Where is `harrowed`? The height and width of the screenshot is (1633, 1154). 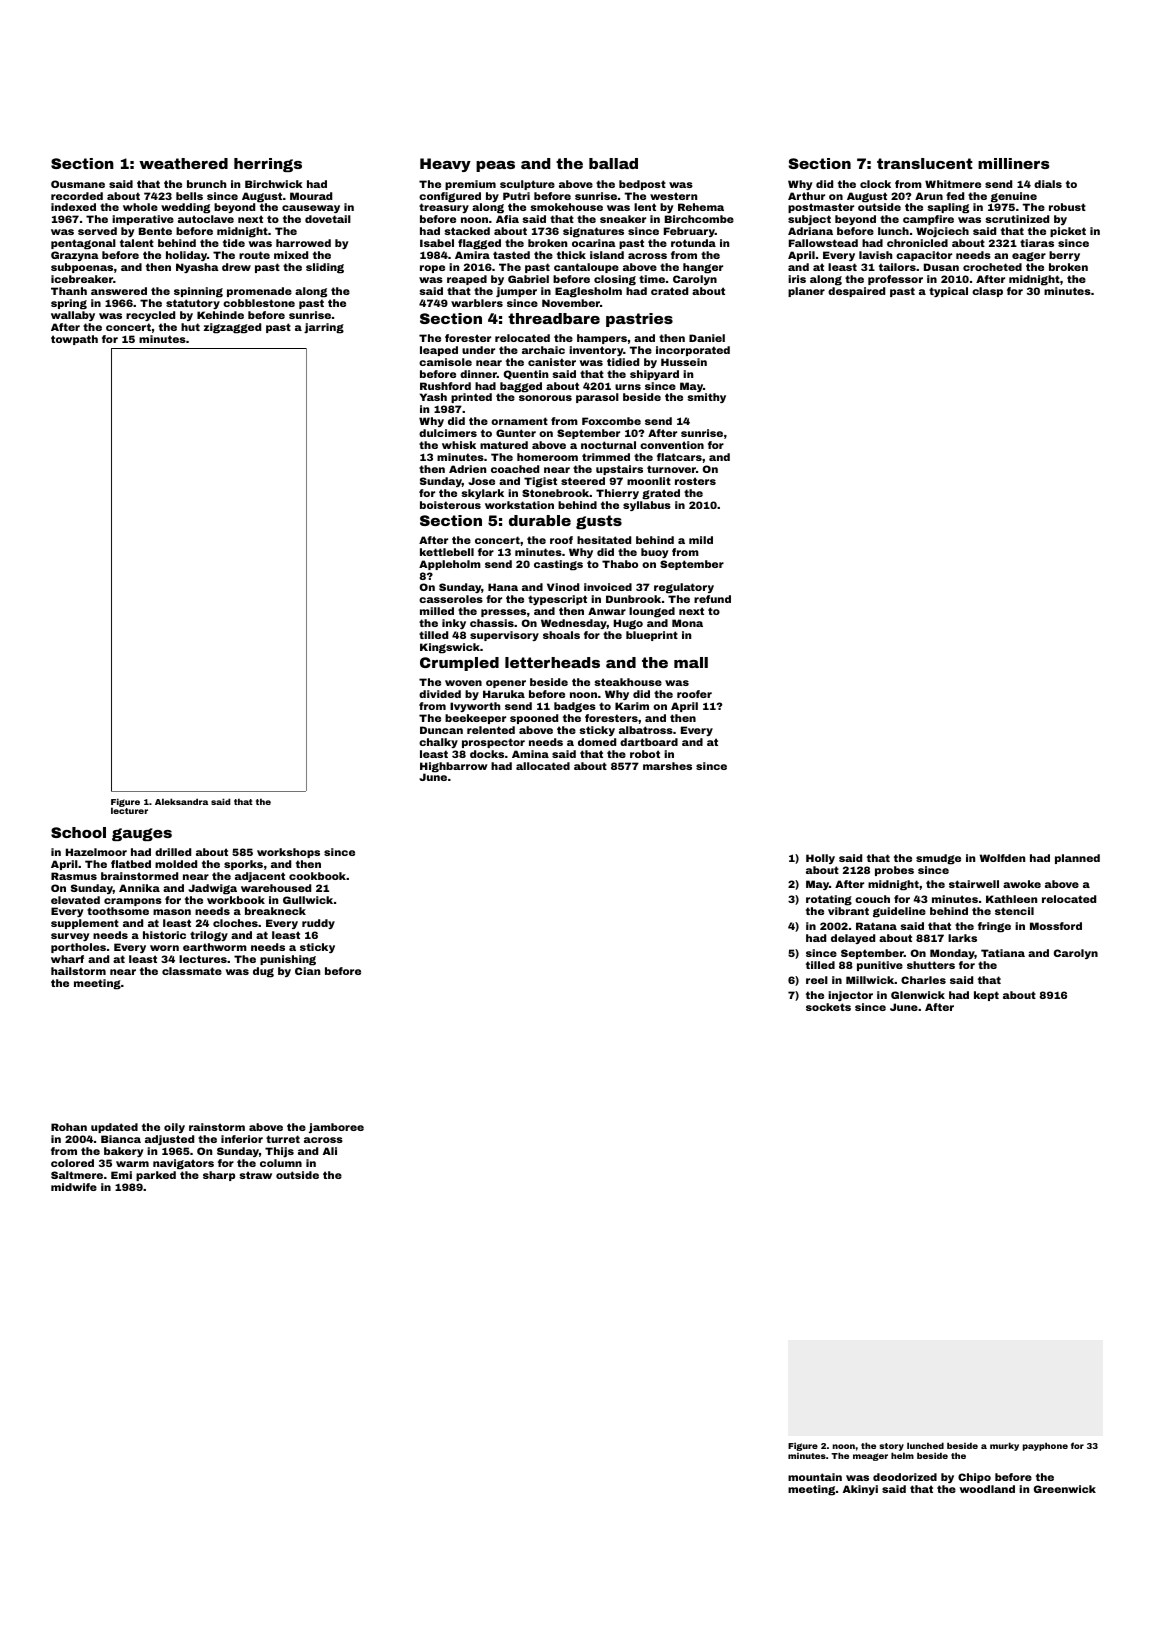
harrowed is located at coordinates (303, 243).
